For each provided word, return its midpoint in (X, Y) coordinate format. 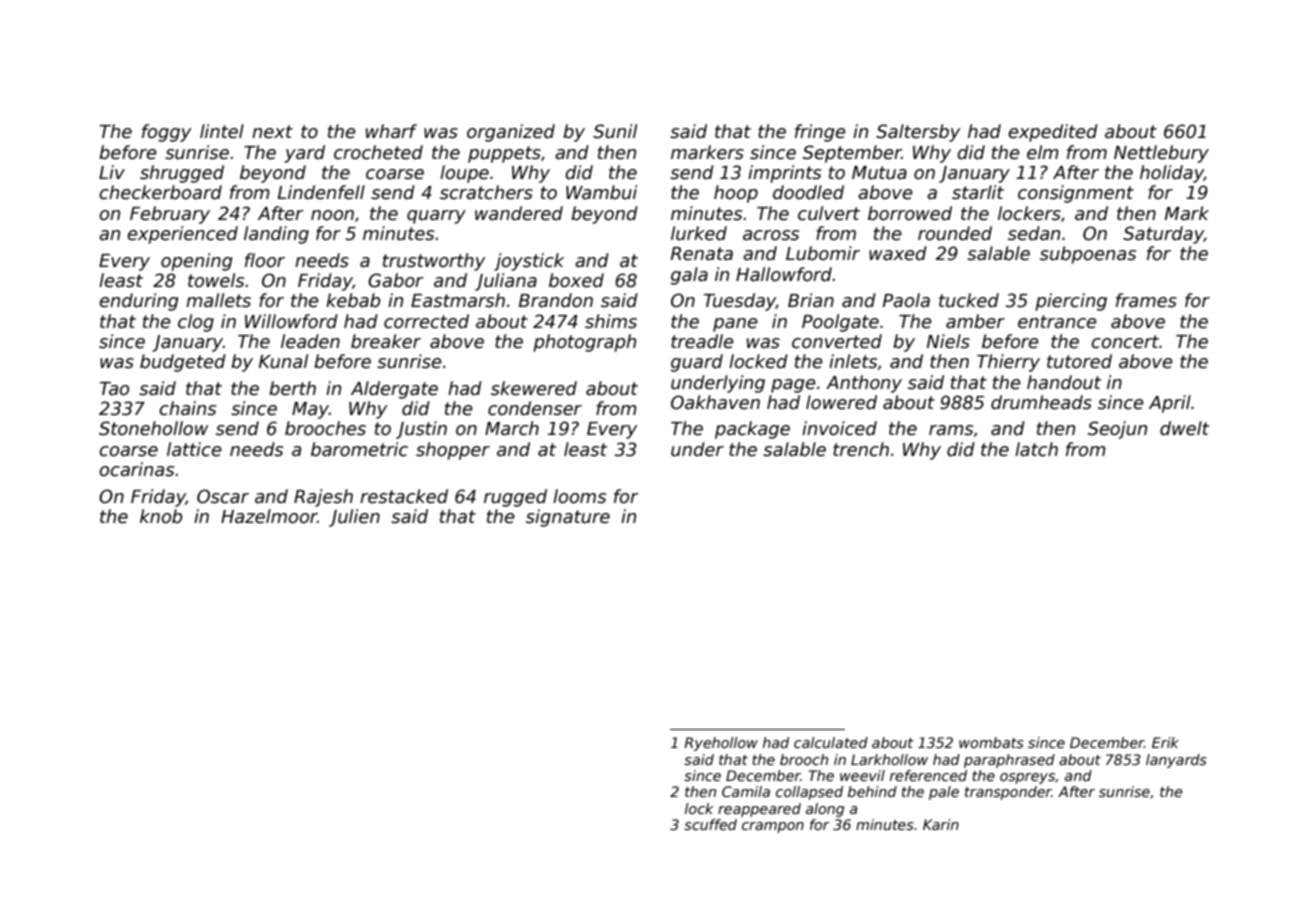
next (272, 132)
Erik (1165, 742)
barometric (359, 449)
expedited (1053, 133)
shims (611, 321)
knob (161, 516)
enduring (138, 302)
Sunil (615, 131)
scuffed (710, 824)
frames (1146, 300)
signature (568, 518)
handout (1064, 382)
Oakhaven (715, 402)
